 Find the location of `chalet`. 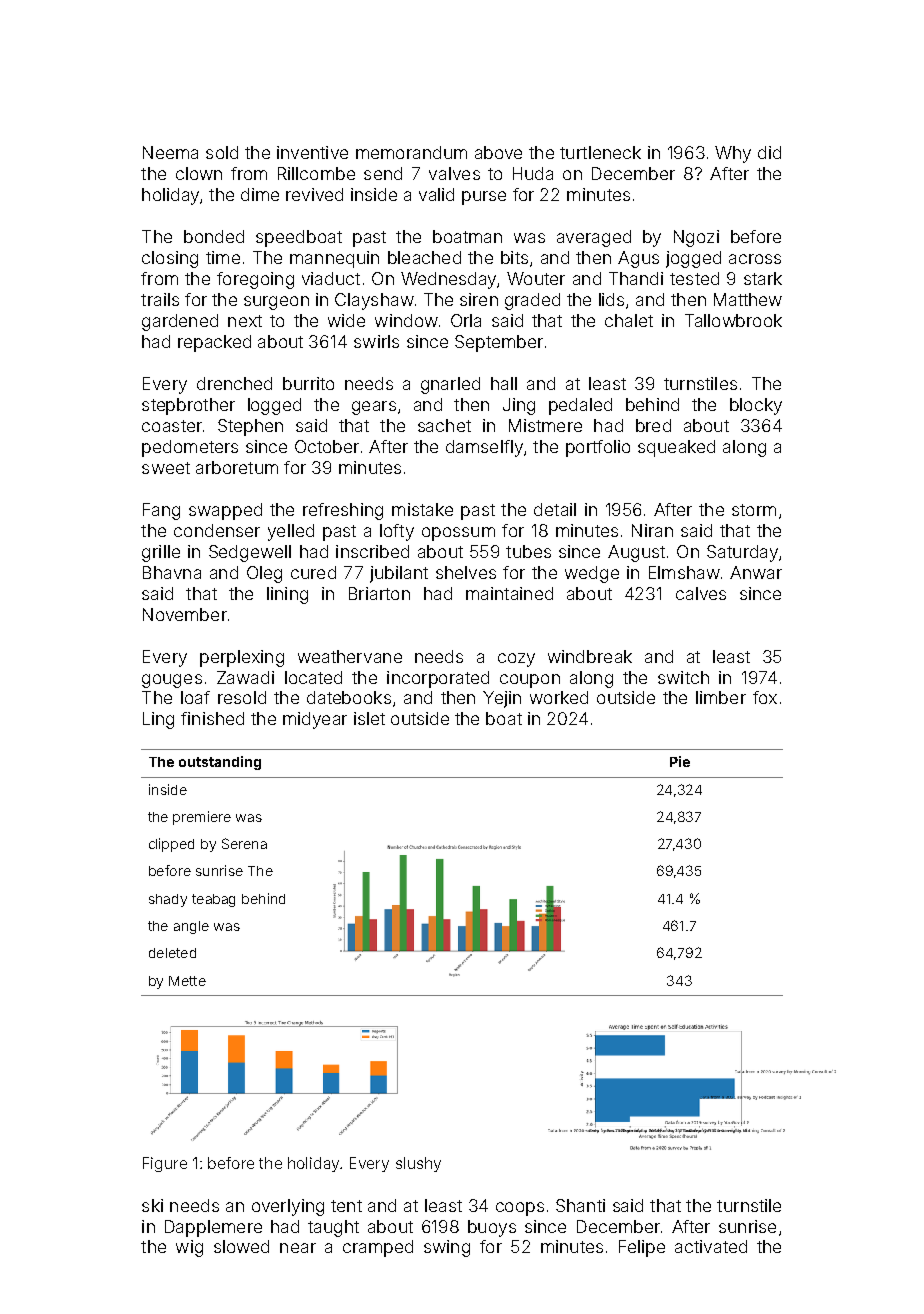

chalet is located at coordinates (629, 320).
